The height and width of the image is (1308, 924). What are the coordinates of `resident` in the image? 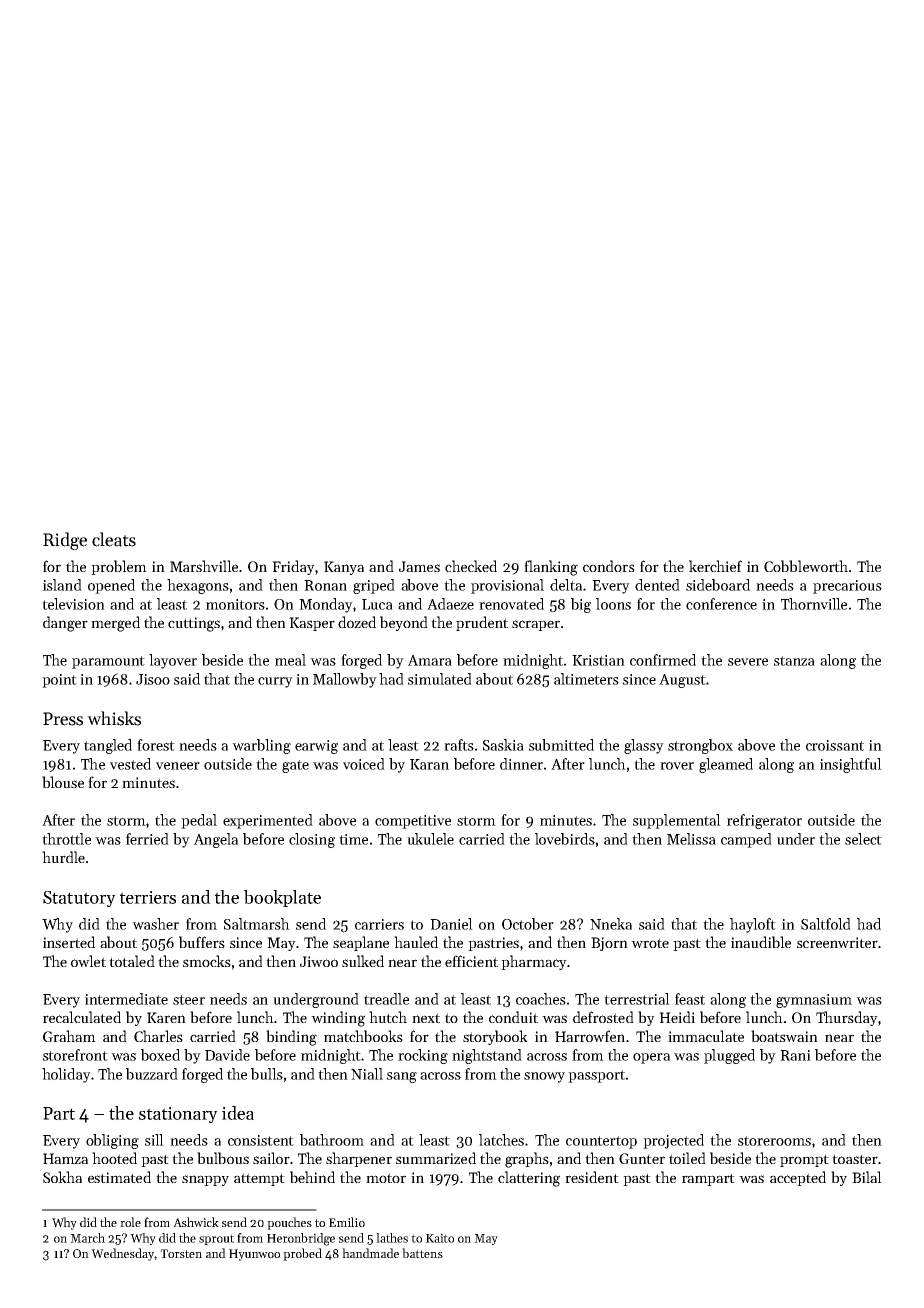 It's located at (592, 1177).
